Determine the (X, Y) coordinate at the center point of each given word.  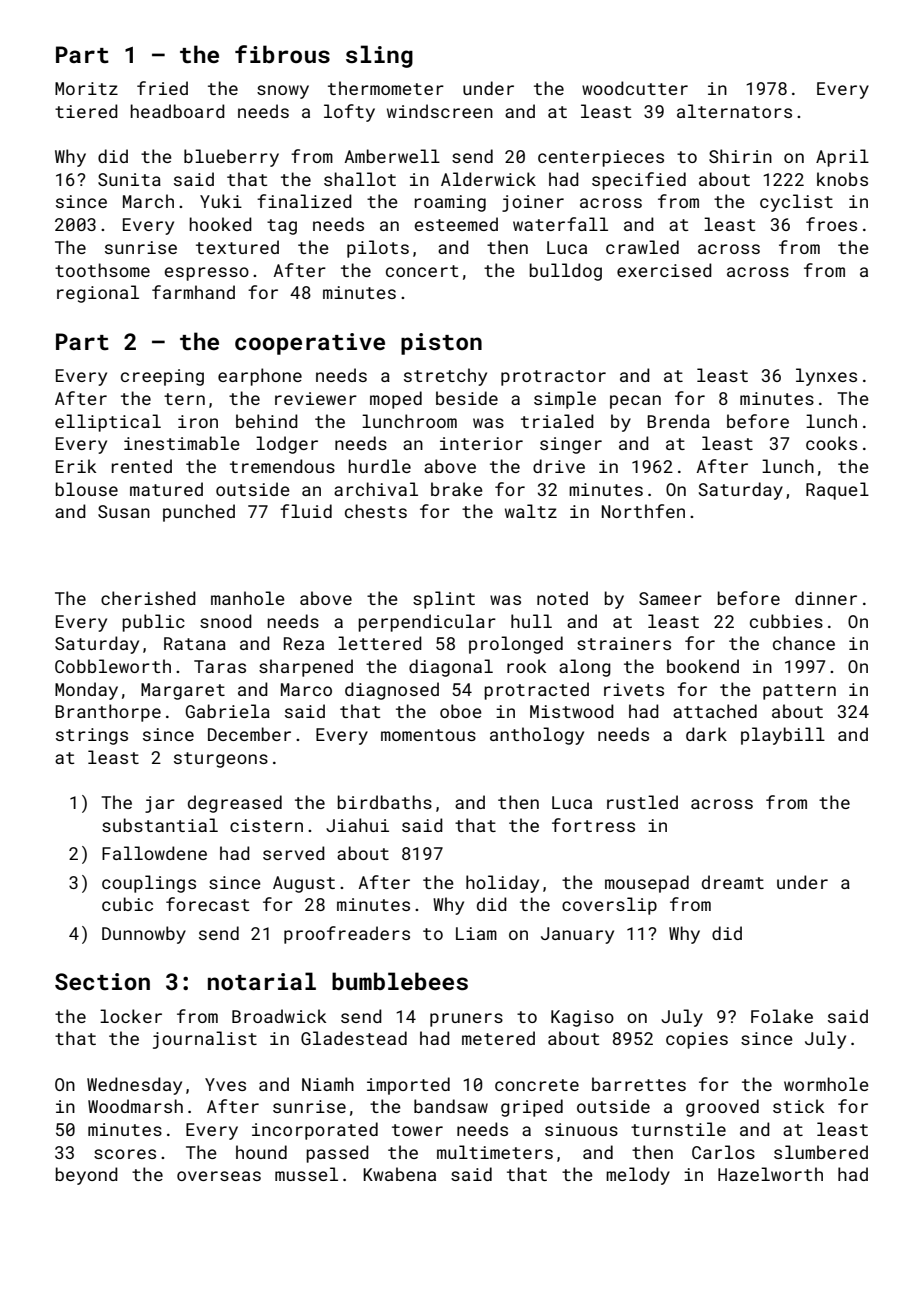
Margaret (183, 691)
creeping (162, 377)
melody (638, 1176)
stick (798, 1106)
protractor (553, 378)
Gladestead (354, 1038)
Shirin (740, 156)
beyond (87, 1176)
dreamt (733, 882)
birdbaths (385, 802)
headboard (177, 111)
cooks (831, 443)
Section (102, 981)
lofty (349, 113)
